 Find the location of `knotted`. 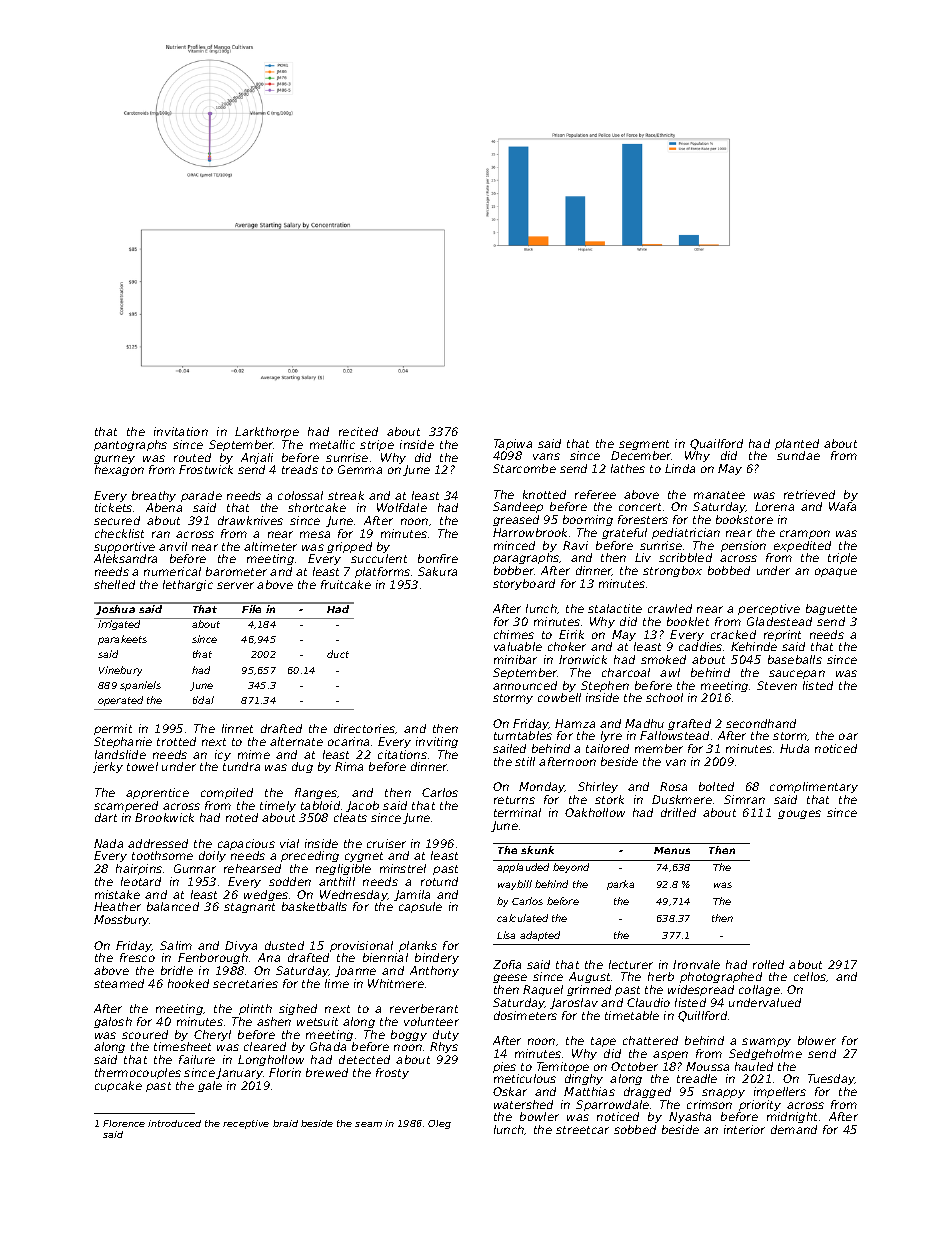

knotted is located at coordinates (544, 494).
